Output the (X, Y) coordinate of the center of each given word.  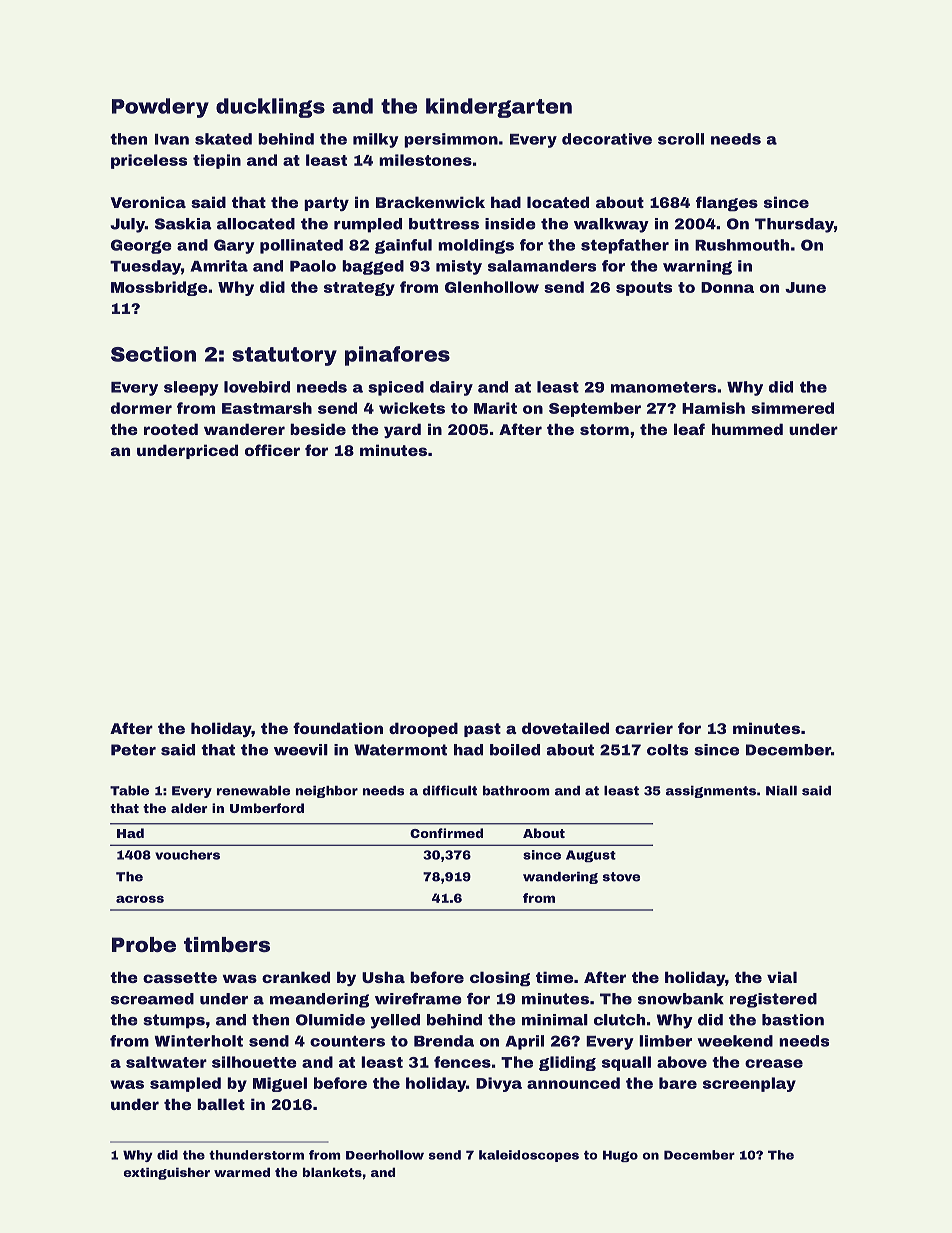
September (595, 409)
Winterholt (198, 1041)
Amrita (219, 266)
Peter (133, 750)
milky (376, 140)
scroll (681, 139)
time (554, 977)
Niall (781, 791)
